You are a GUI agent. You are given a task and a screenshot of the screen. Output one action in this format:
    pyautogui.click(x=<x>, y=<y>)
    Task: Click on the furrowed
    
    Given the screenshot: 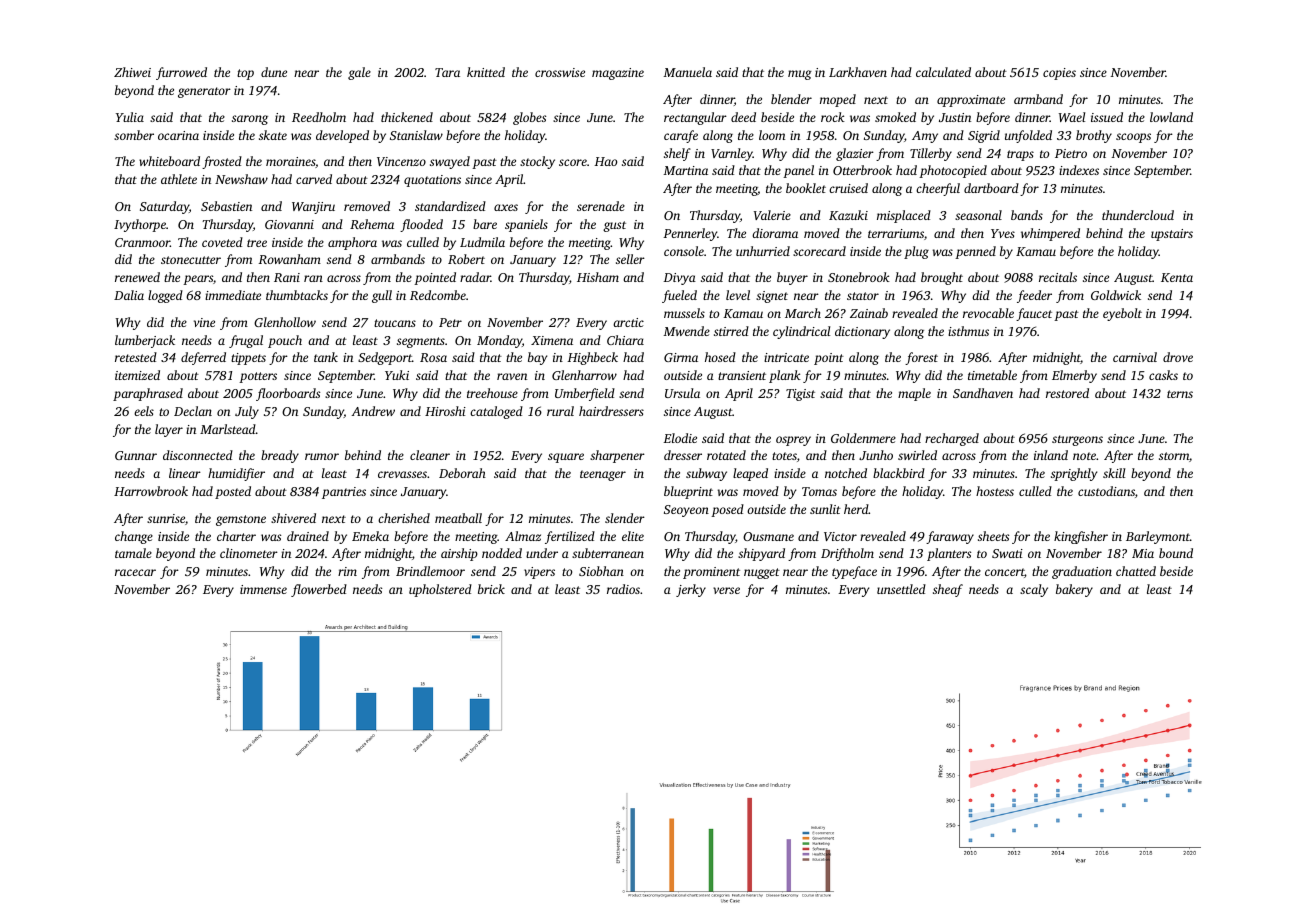 What is the action you would take?
    pyautogui.click(x=181, y=73)
